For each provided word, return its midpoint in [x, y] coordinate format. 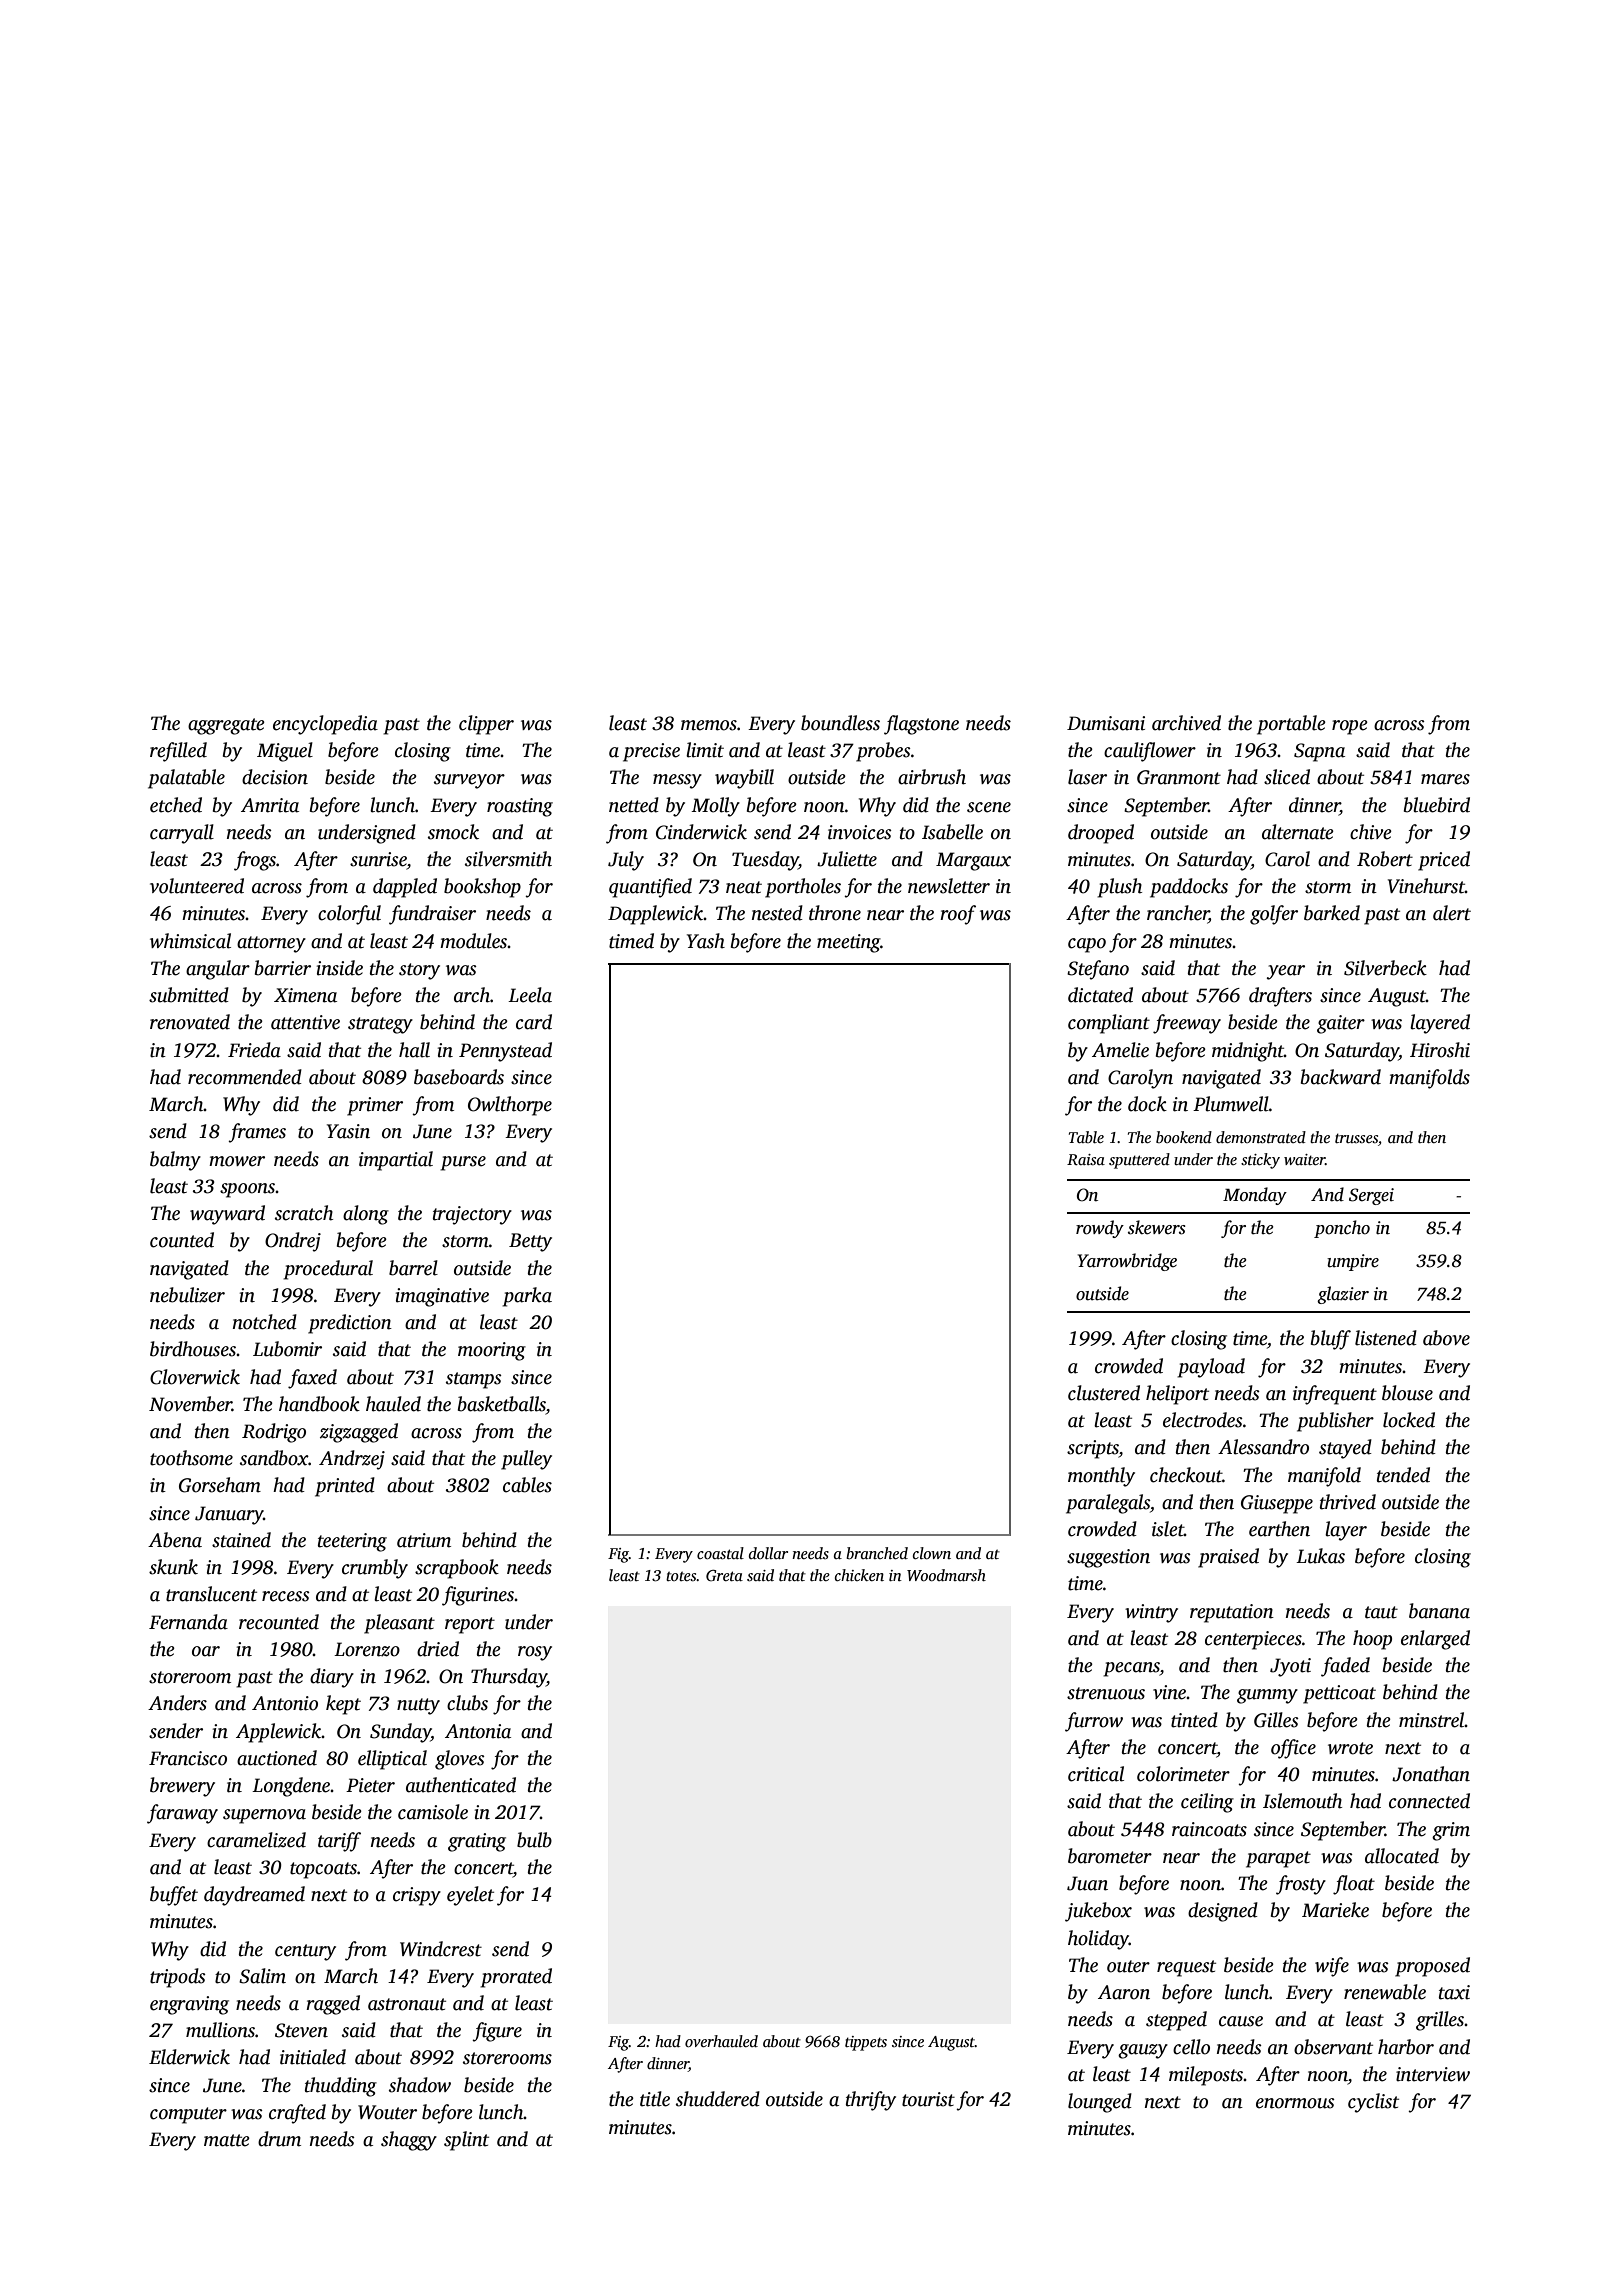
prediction [350, 1324]
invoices [860, 832]
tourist [928, 2099]
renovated [190, 1022]
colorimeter [1183, 1774]
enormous [1295, 2103]
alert [1452, 913]
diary [332, 1678]
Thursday [509, 1678]
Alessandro [1263, 1447]
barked [1332, 913]
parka [527, 1297]
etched [176, 805]
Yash [706, 941]
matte [227, 2140]
